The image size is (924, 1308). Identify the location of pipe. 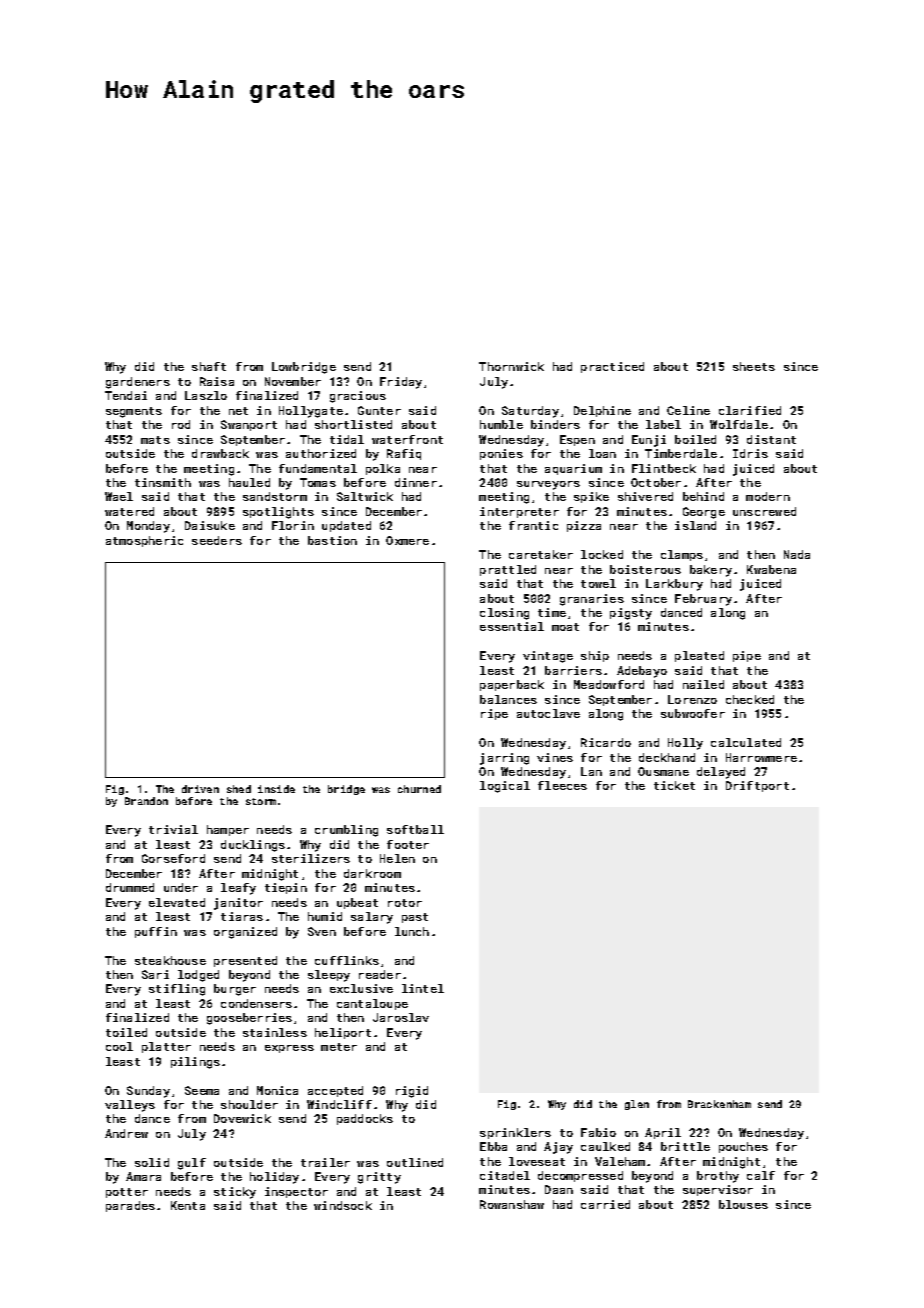
(747, 656).
